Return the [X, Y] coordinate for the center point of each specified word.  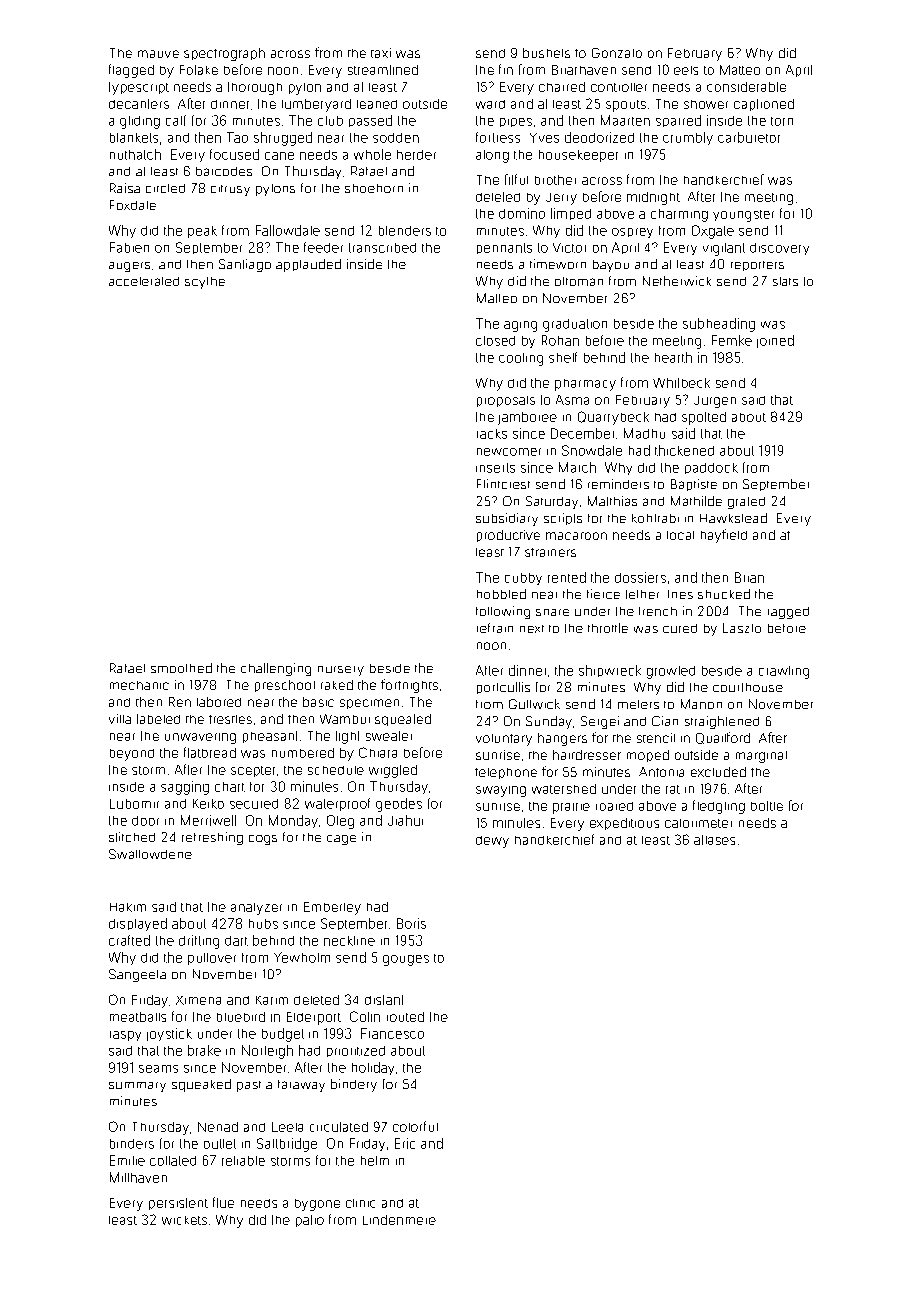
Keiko [208, 804]
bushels [546, 53]
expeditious [624, 824]
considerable [746, 87]
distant [384, 1000]
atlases [714, 840]
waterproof [337, 804]
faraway [301, 1086]
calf [176, 120]
